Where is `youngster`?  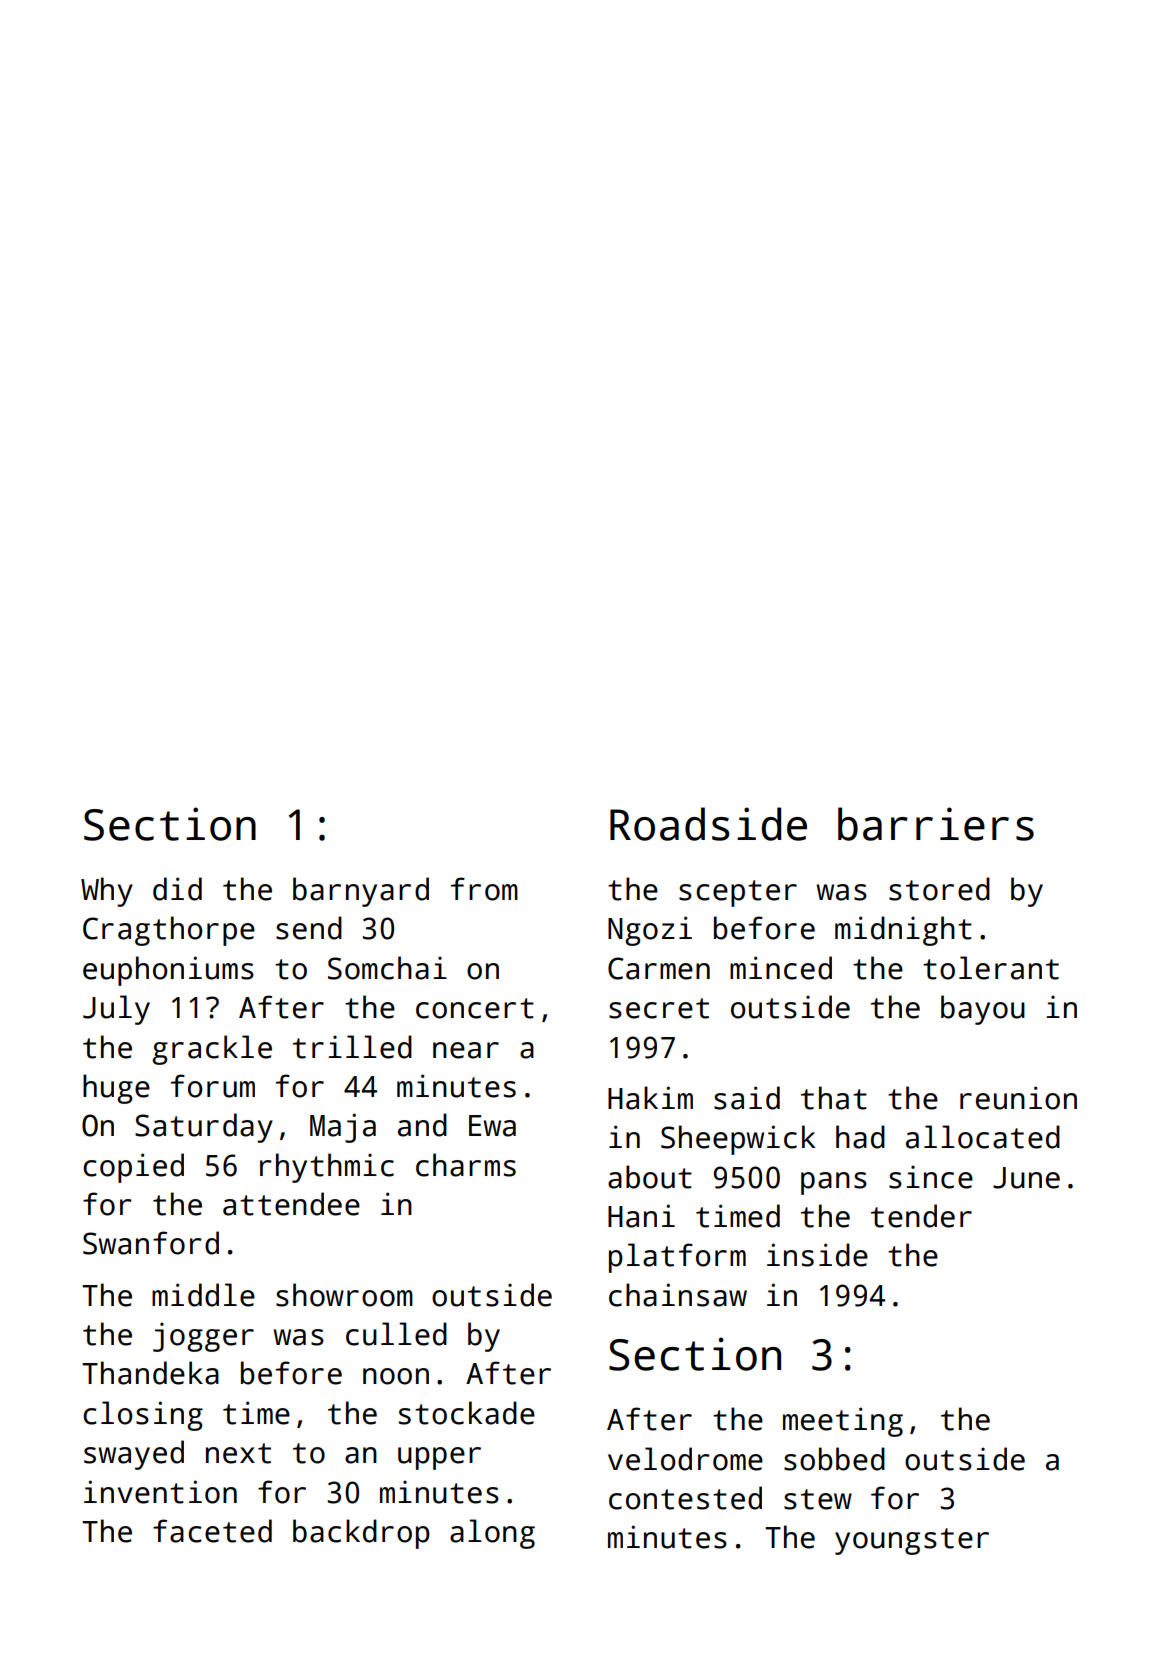
youngster is located at coordinates (912, 1541).
